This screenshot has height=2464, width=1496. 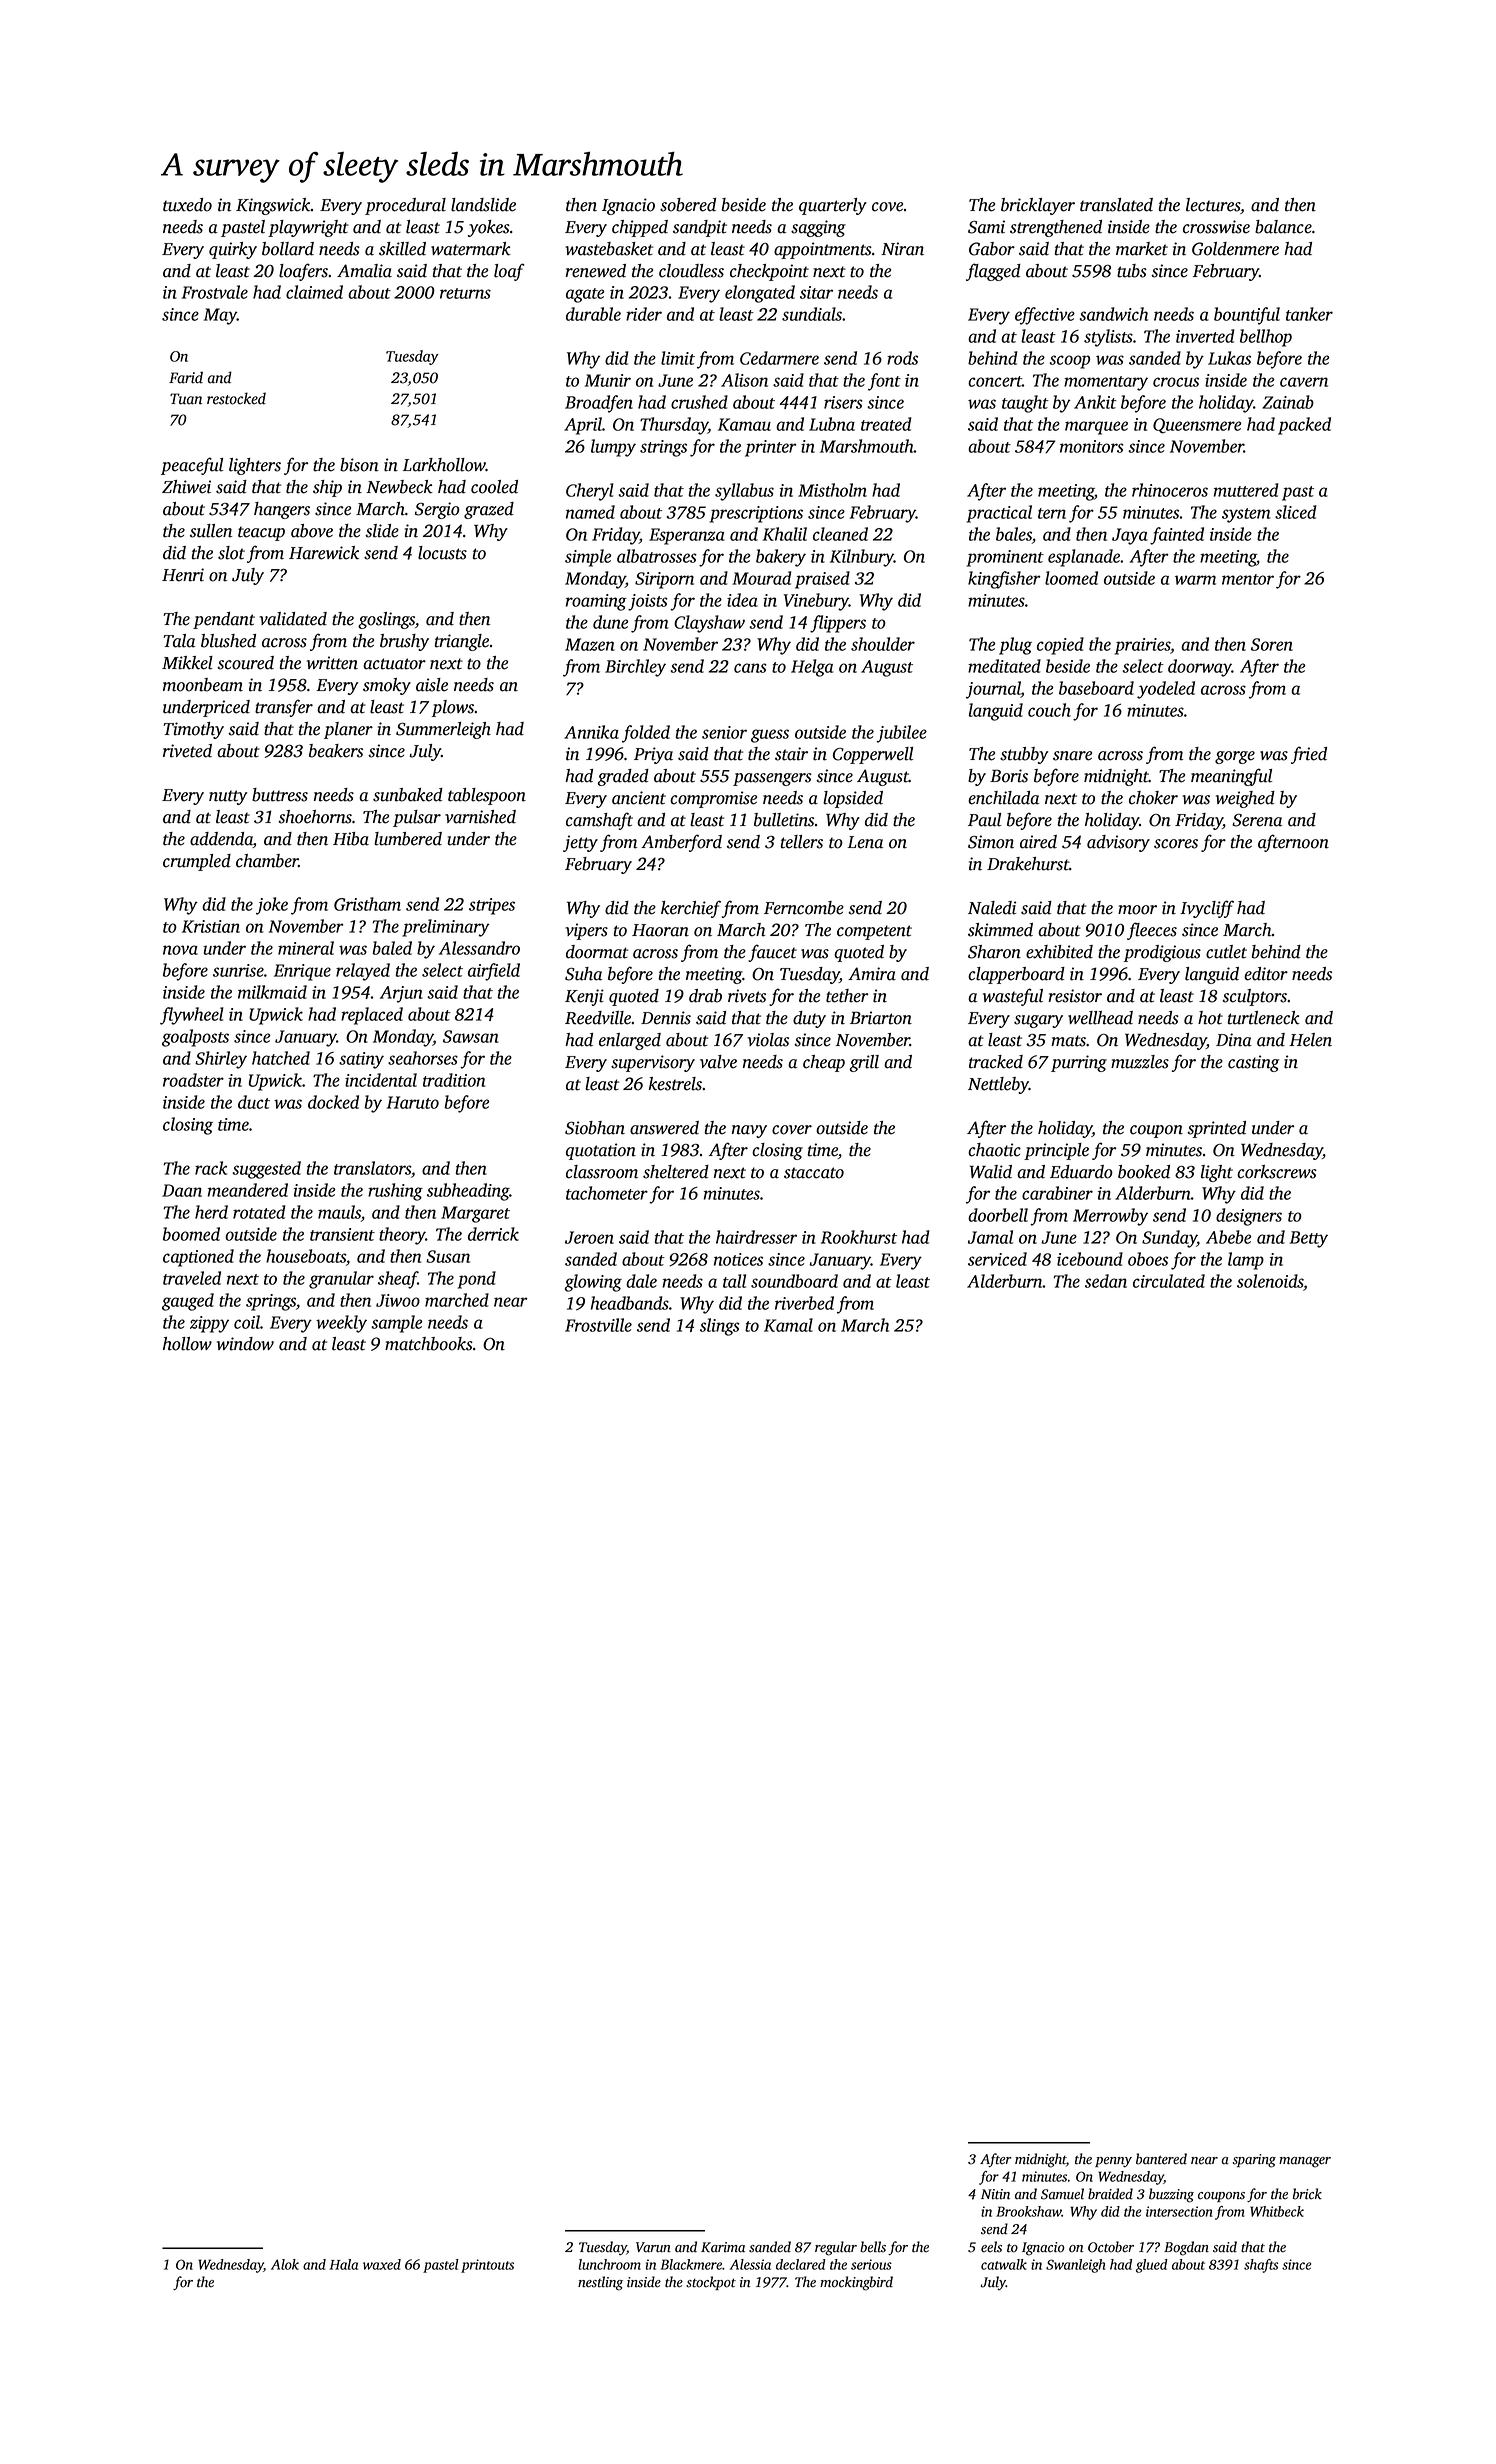 I want to click on penny, so click(x=1113, y=2162).
